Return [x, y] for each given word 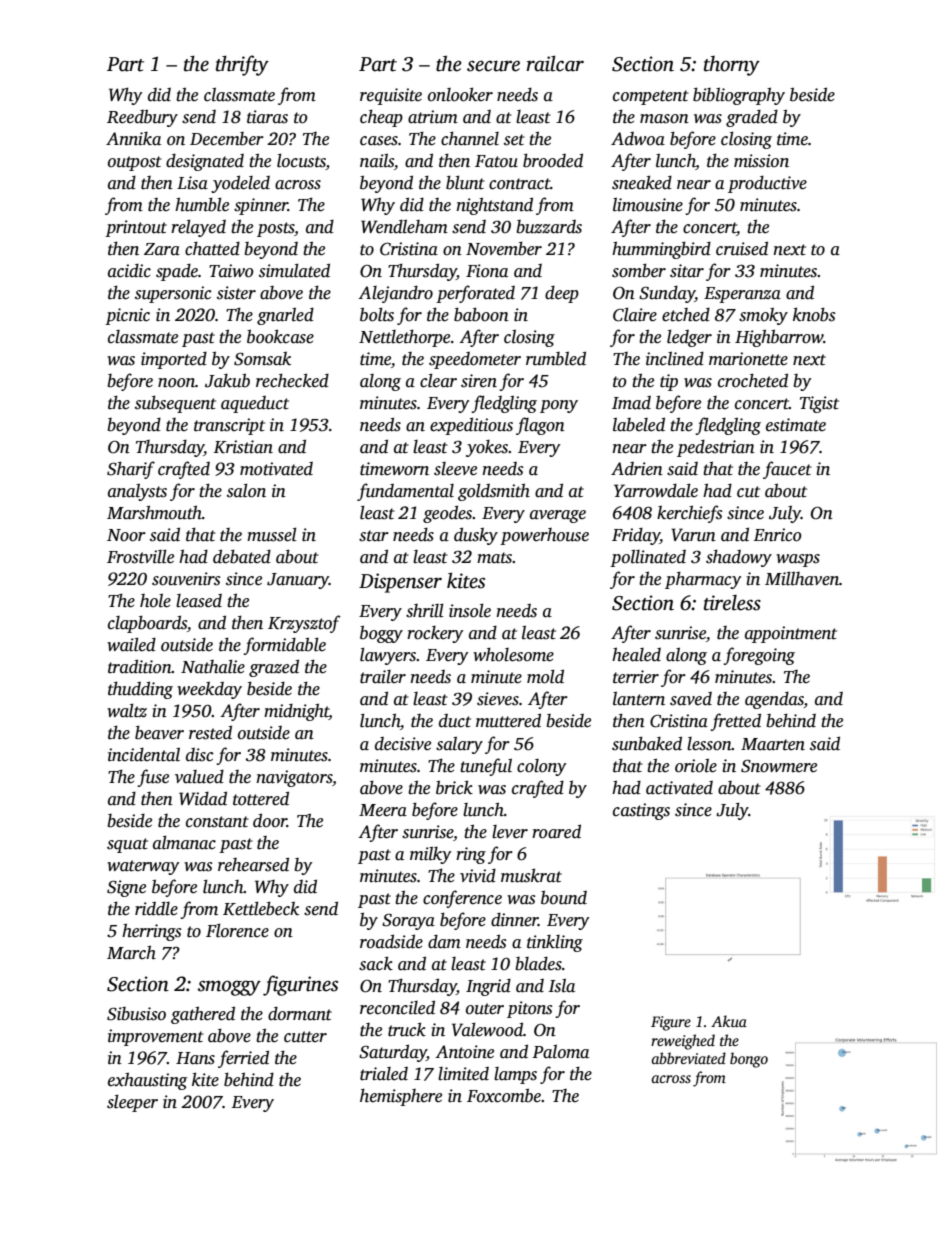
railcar [555, 63]
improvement [156, 1037]
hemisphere [401, 1097]
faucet [787, 470]
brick [454, 787]
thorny [732, 66]
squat [127, 845]
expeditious [471, 426]
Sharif [131, 470]
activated [679, 788]
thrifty [242, 65]
